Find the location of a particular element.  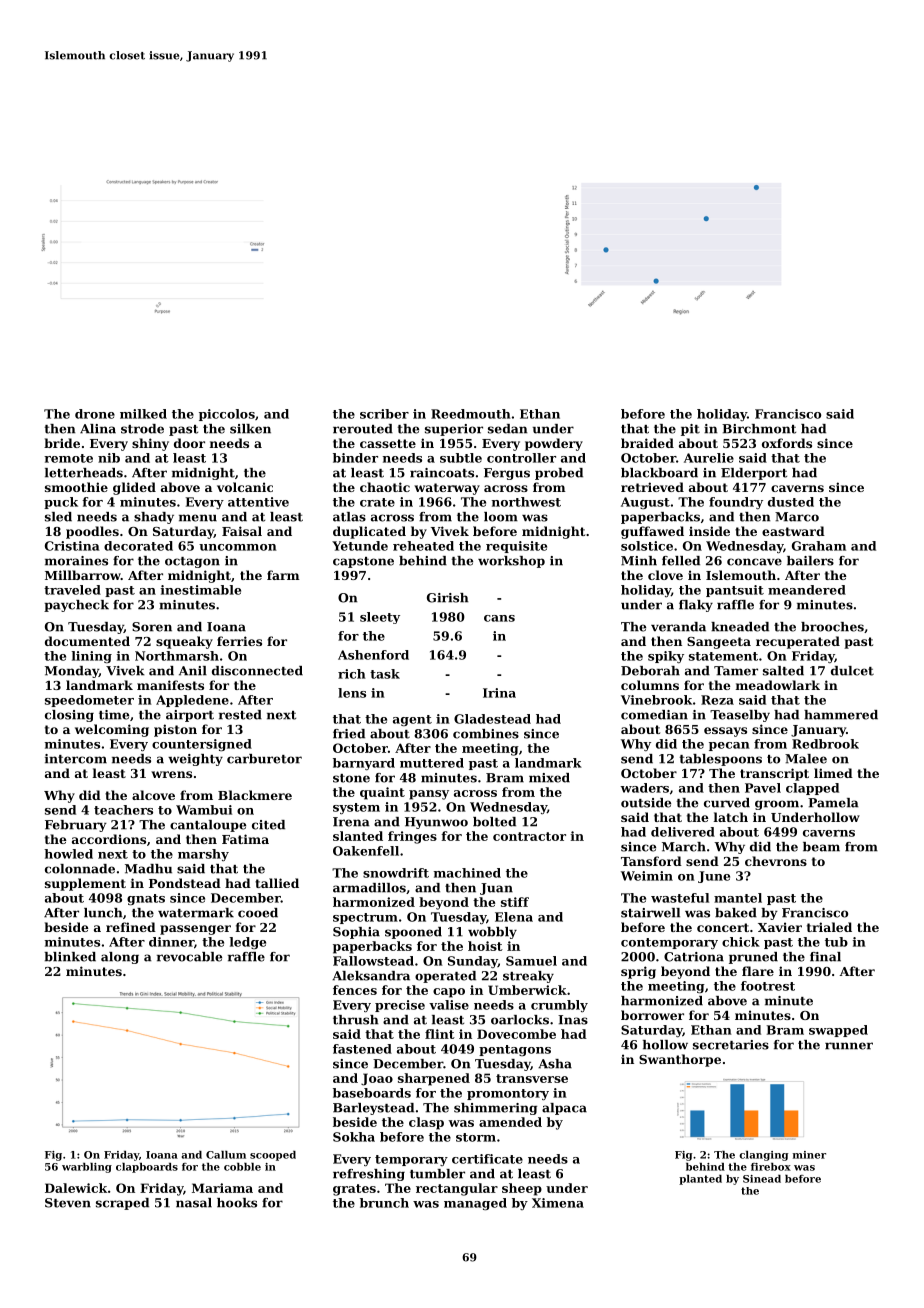

Sokha is located at coordinates (354, 1137).
